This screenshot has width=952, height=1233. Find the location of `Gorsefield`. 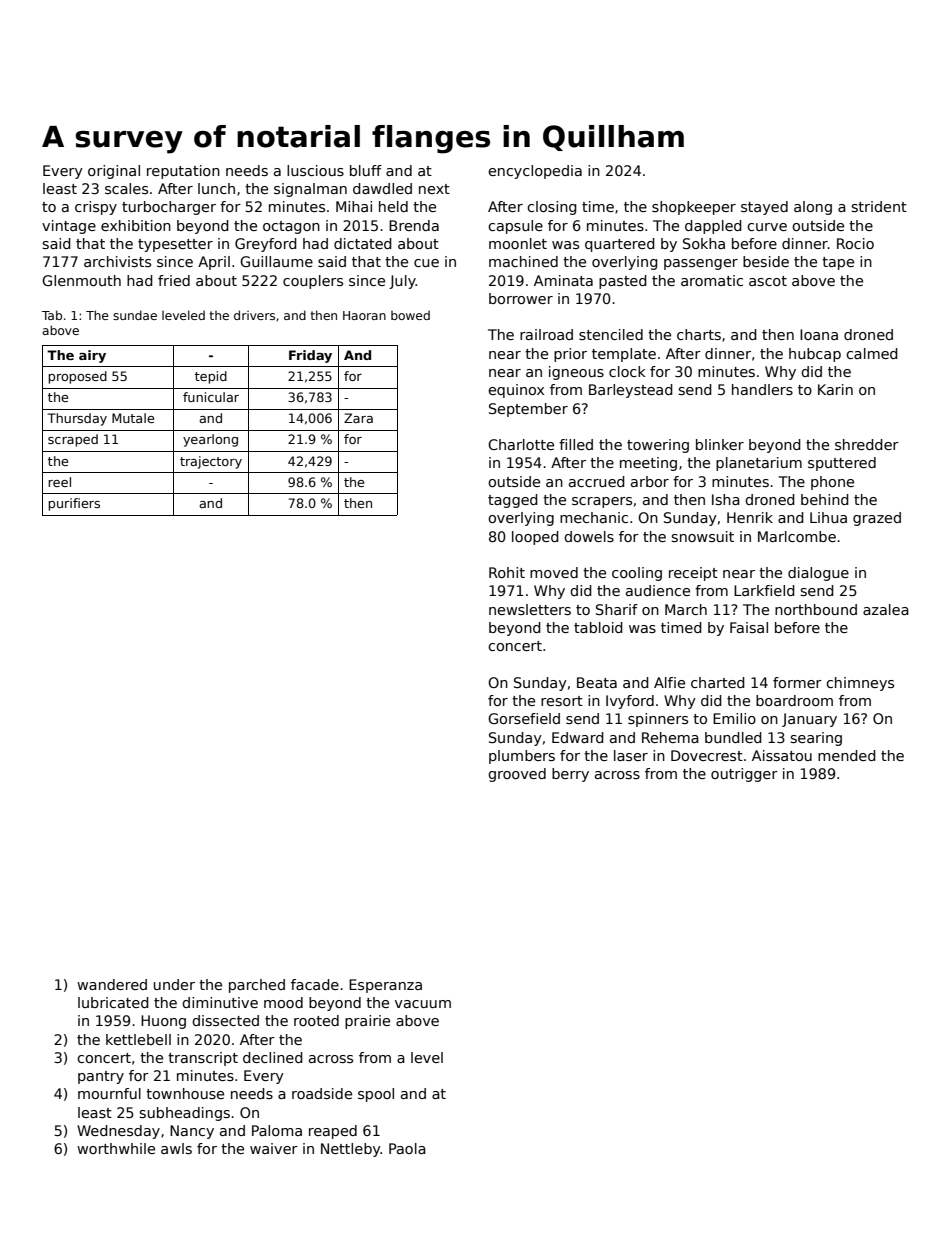

Gorsefield is located at coordinates (524, 718).
